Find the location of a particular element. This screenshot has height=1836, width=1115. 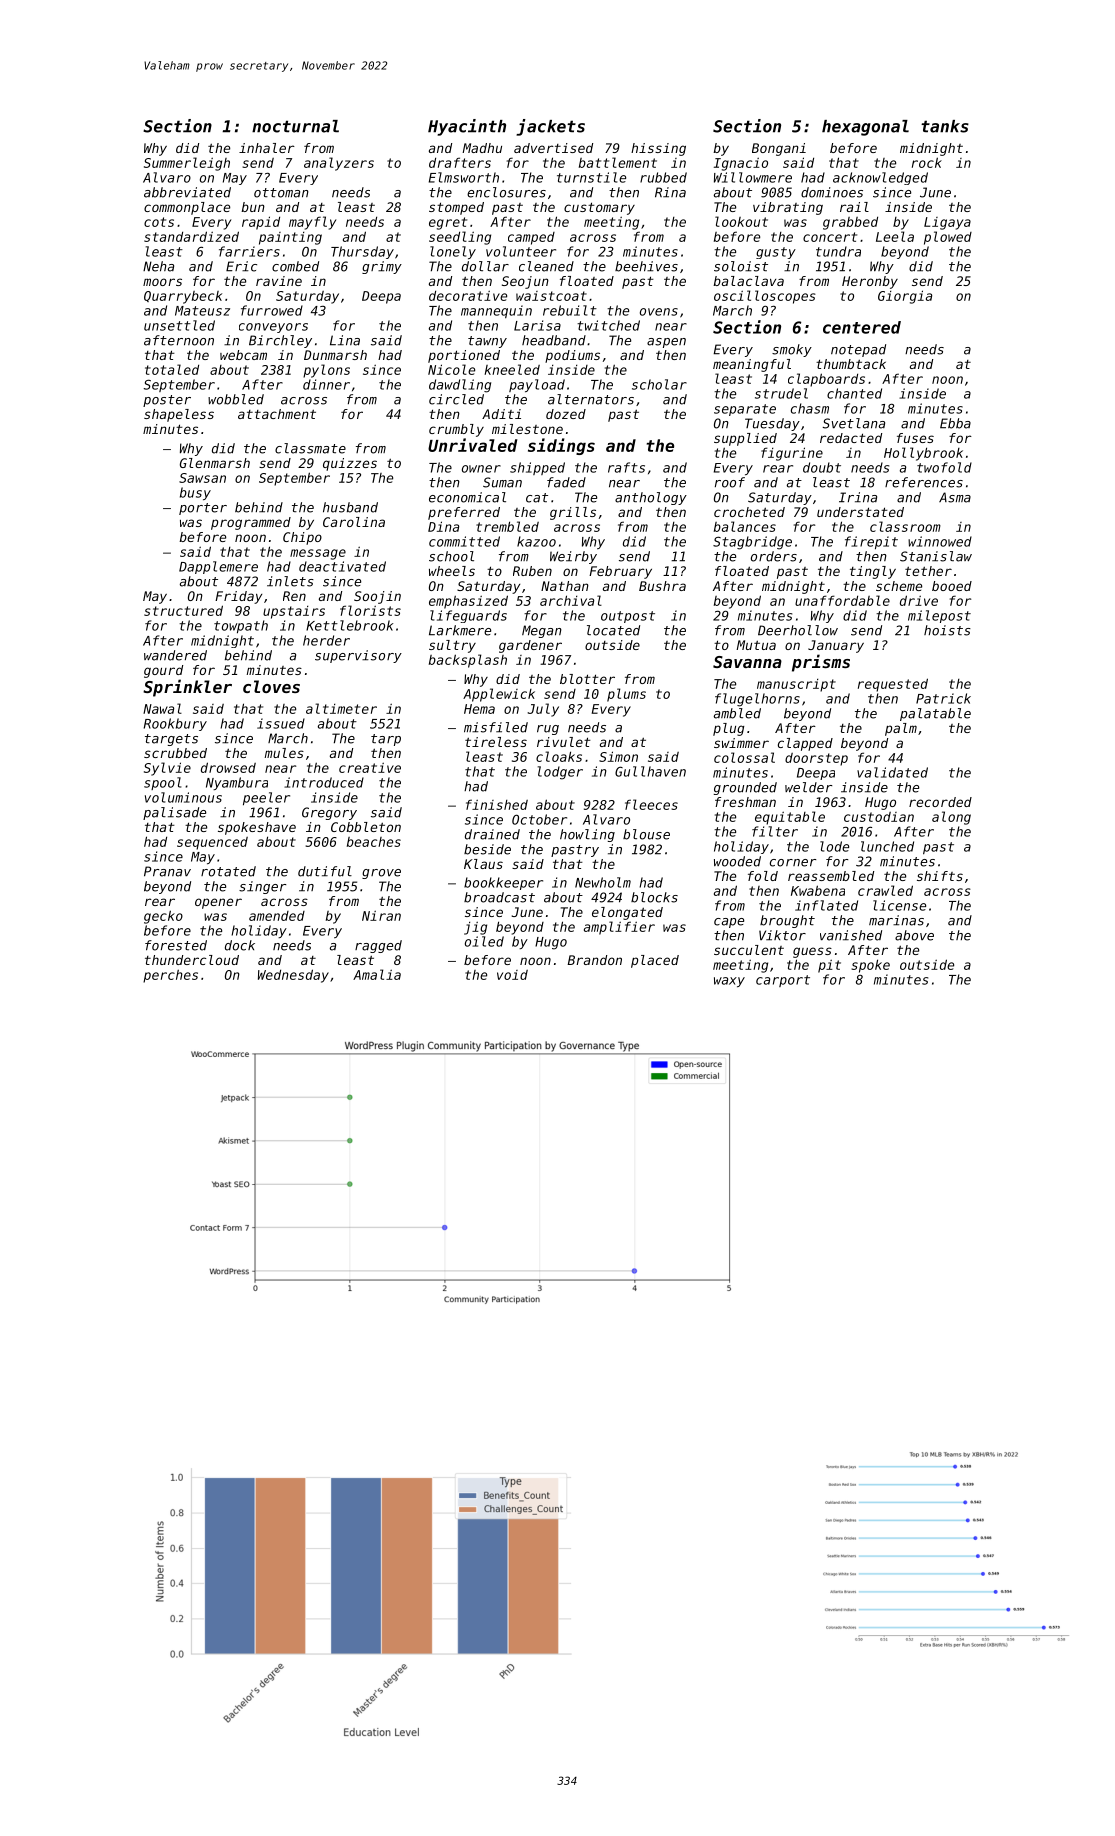

placed is located at coordinates (655, 961).
